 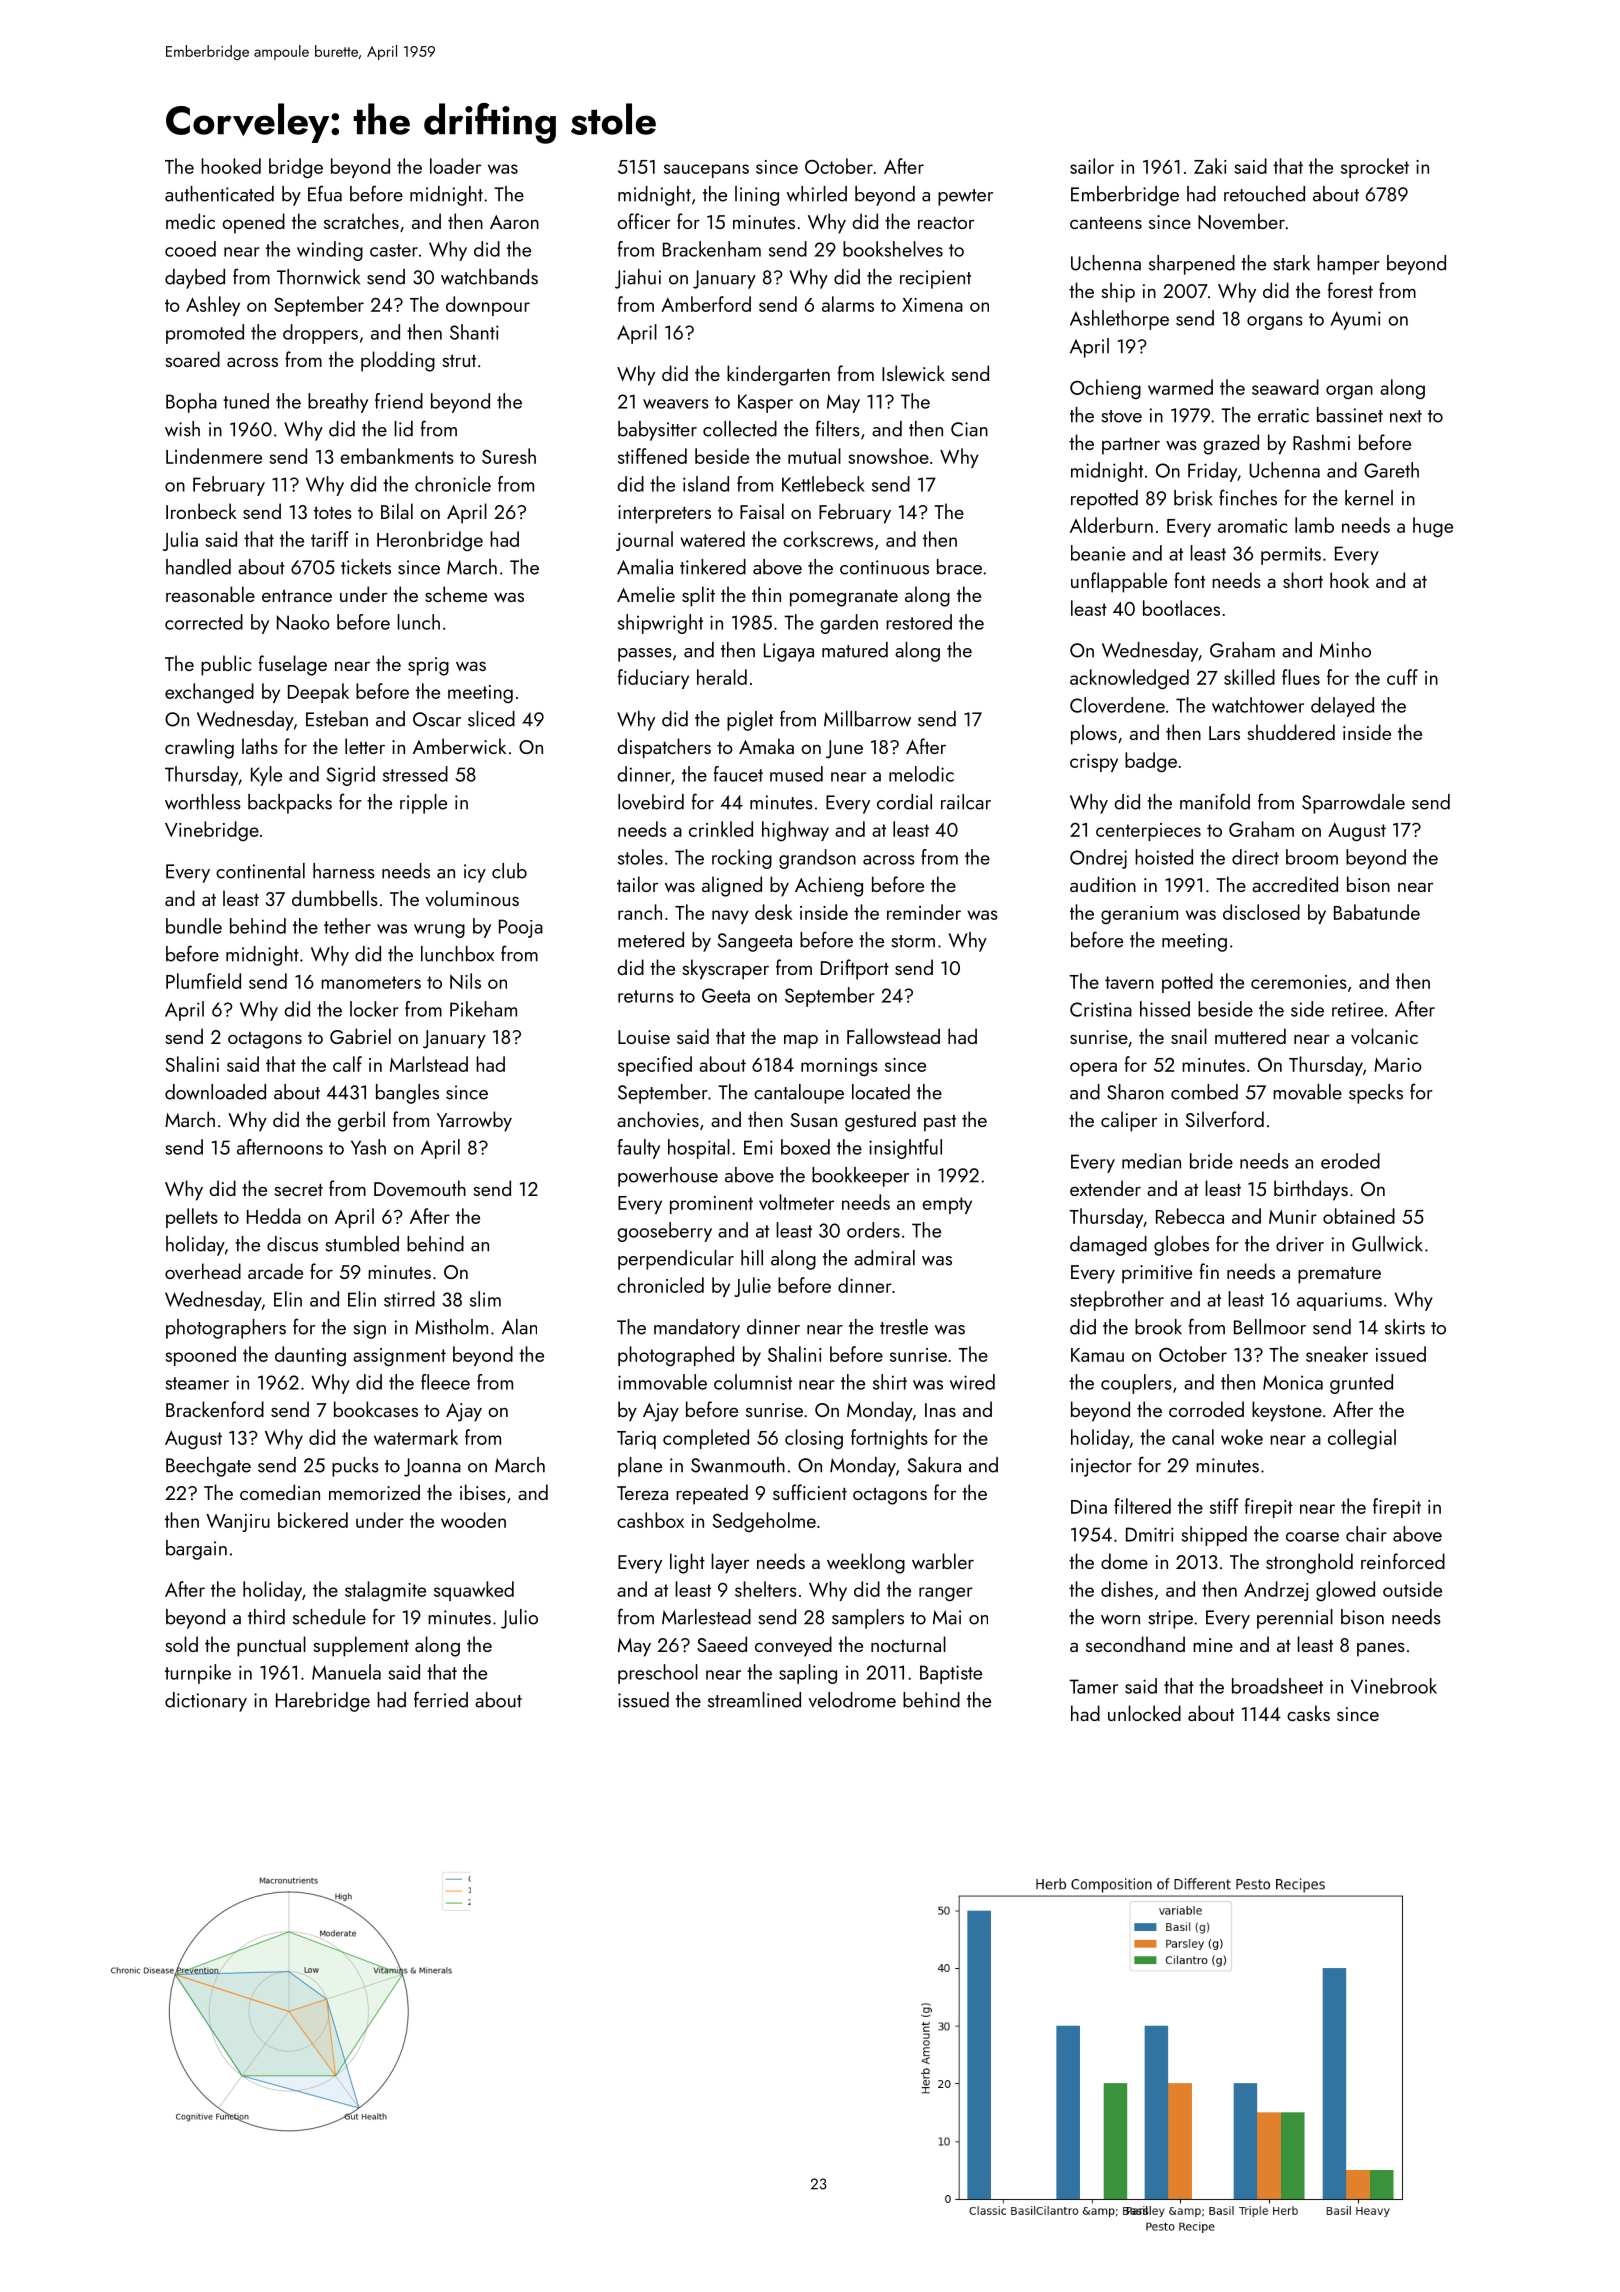 I want to click on repeated, so click(x=712, y=1494).
